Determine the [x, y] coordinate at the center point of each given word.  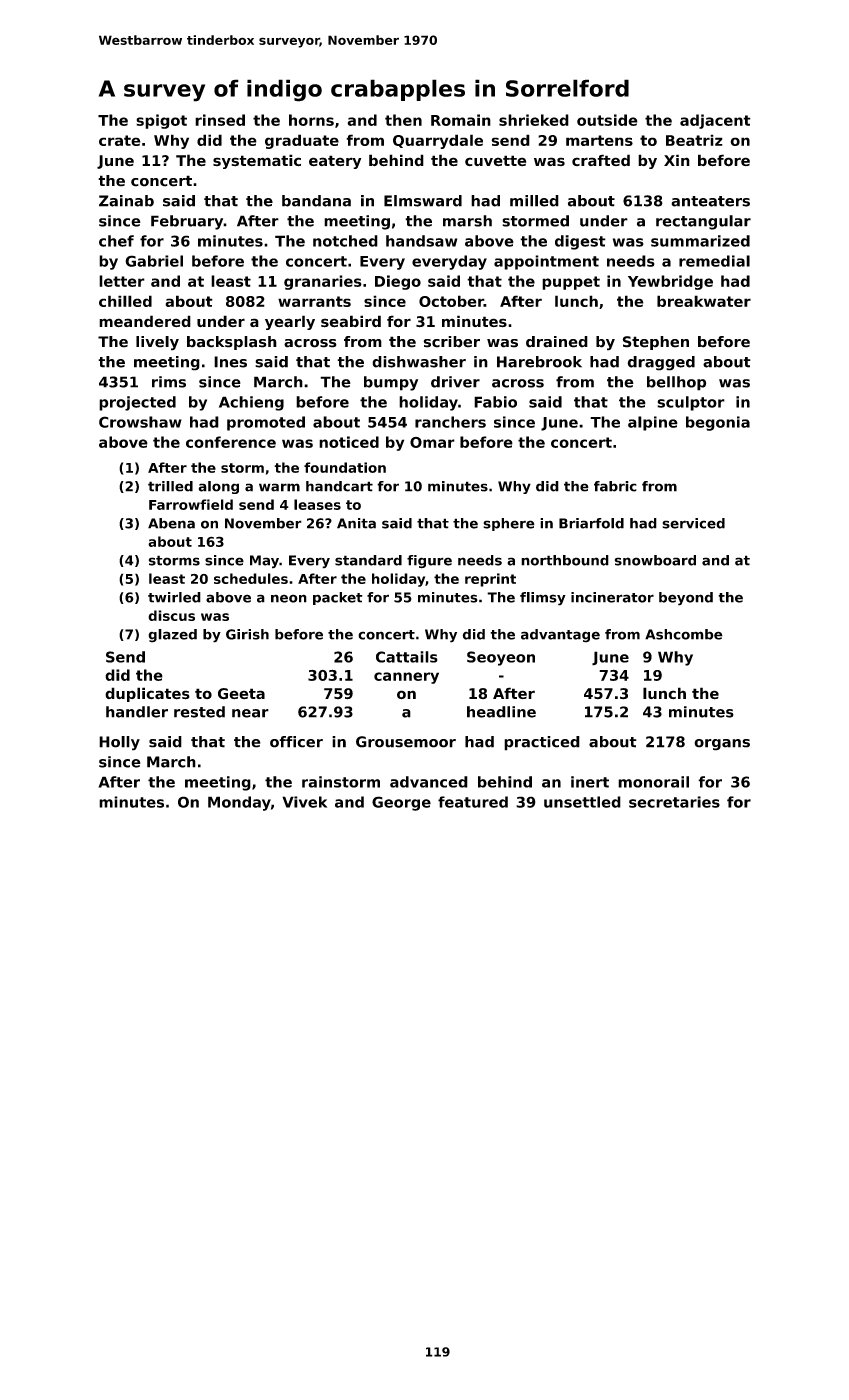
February [187, 222]
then [403, 120]
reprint [490, 580]
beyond [686, 599]
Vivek [304, 802]
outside [607, 120]
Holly [119, 743]
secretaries [674, 802]
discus [171, 615]
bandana [316, 201]
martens [599, 140]
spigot [161, 121]
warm [279, 487]
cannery [406, 678]
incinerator [612, 597]
